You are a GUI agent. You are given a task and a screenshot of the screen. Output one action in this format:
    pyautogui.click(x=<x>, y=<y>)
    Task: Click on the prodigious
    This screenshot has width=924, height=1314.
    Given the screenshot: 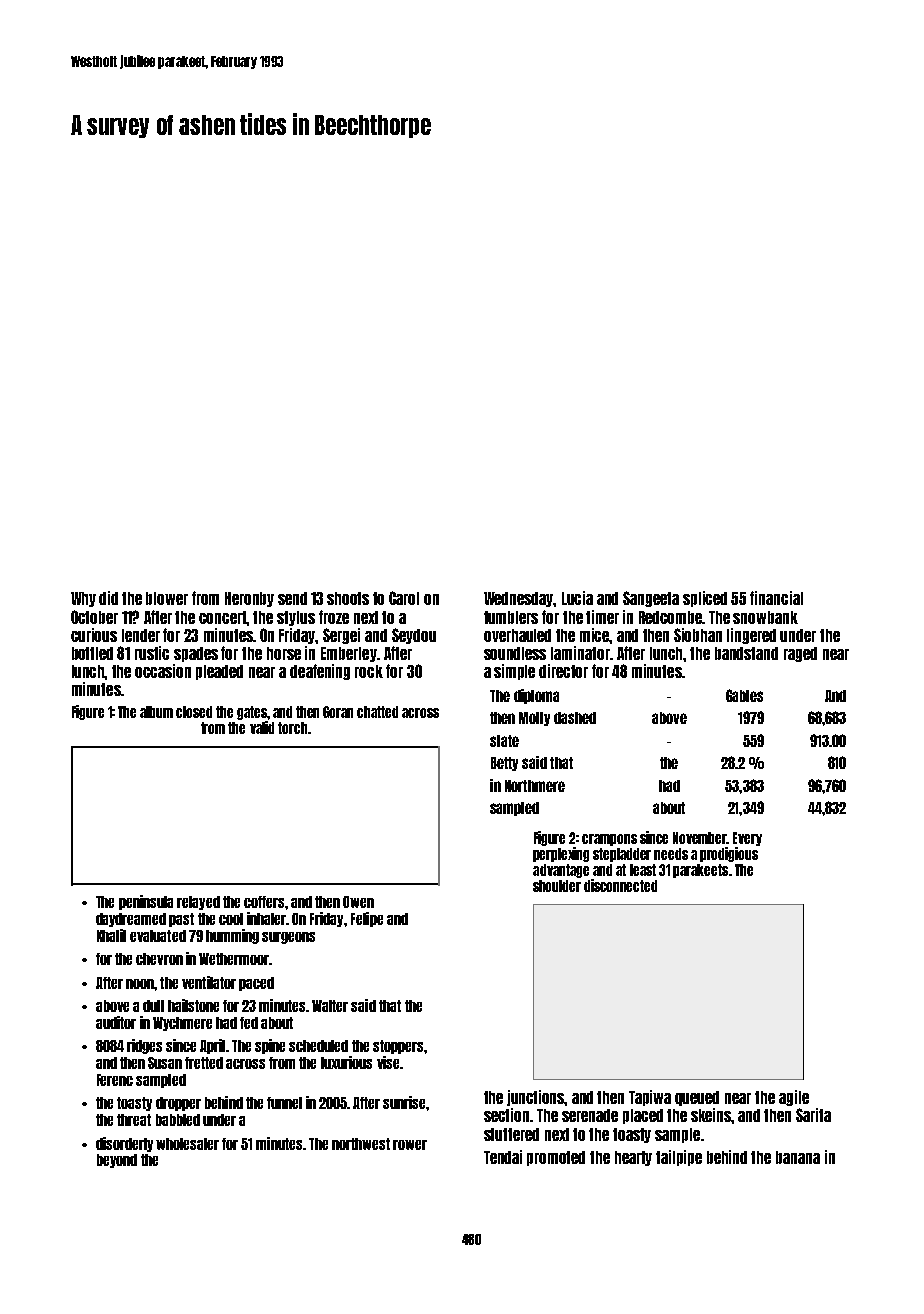 What is the action you would take?
    pyautogui.click(x=729, y=854)
